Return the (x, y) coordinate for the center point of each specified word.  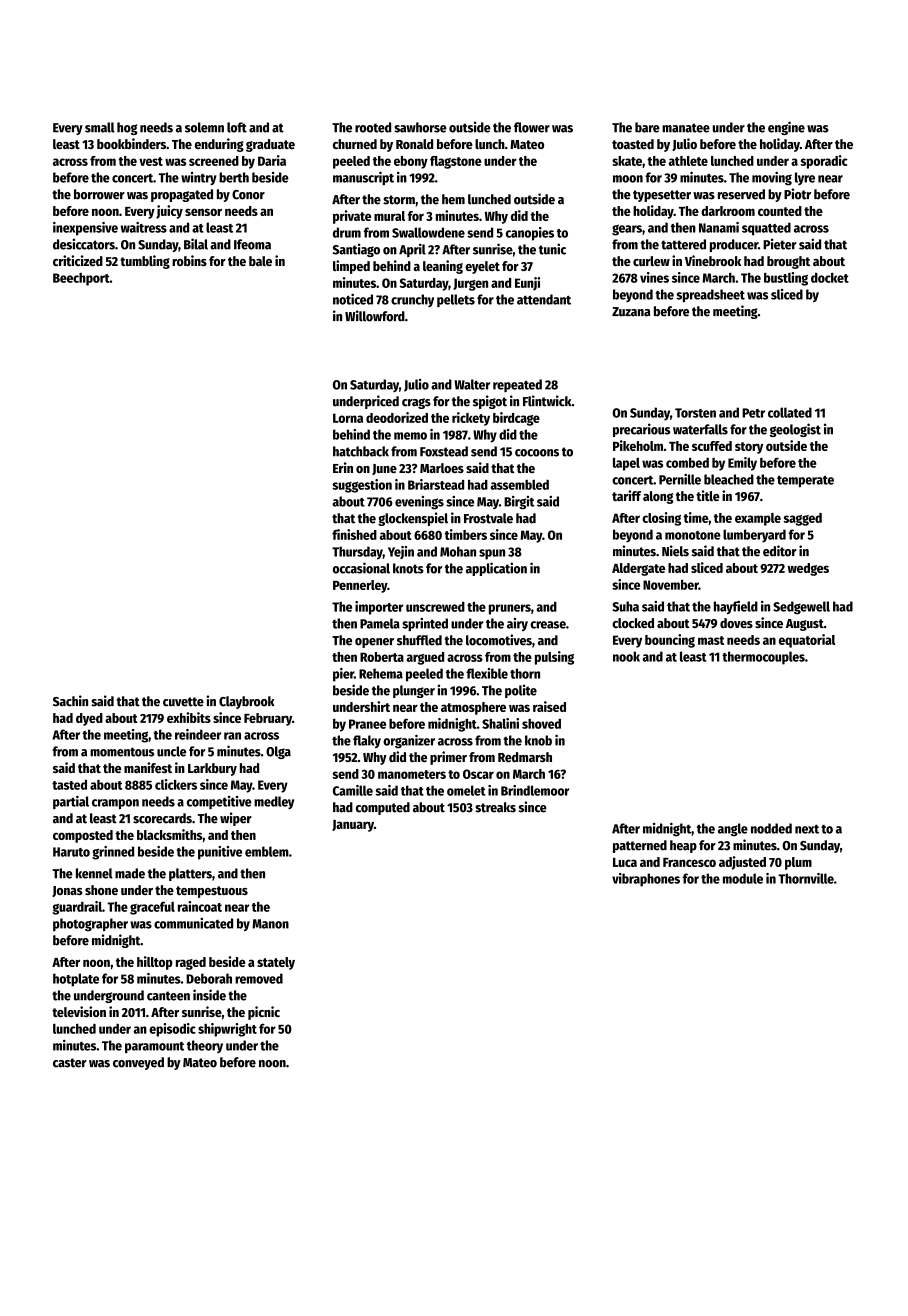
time (695, 517)
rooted (373, 127)
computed (383, 808)
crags (416, 403)
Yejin (401, 552)
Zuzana (631, 312)
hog (127, 128)
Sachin (70, 701)
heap (683, 846)
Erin (343, 467)
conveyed (138, 1063)
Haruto (71, 852)
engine (786, 128)
